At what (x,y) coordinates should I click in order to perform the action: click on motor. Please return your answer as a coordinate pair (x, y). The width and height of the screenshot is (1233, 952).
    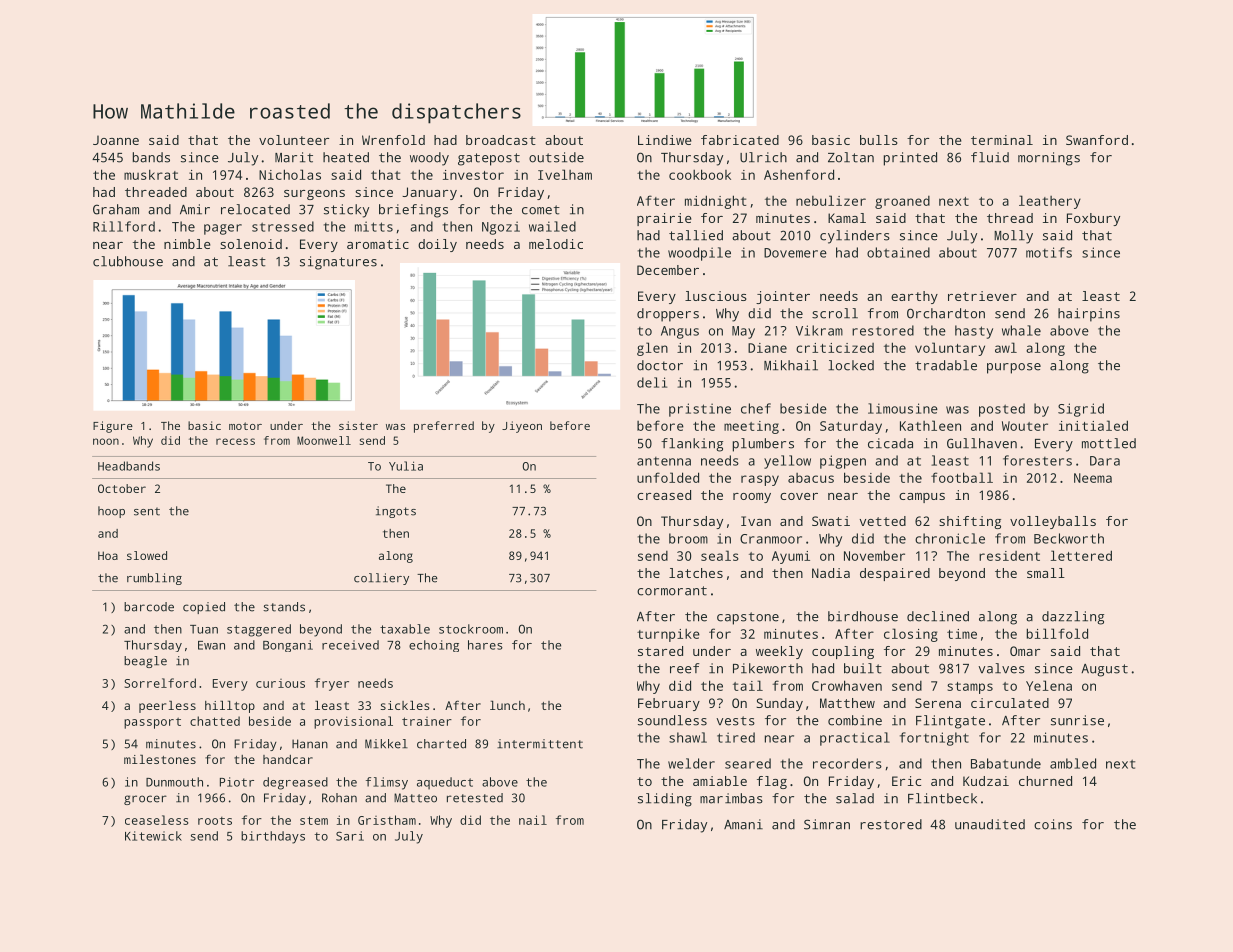
    Looking at the image, I should click on (245, 426).
